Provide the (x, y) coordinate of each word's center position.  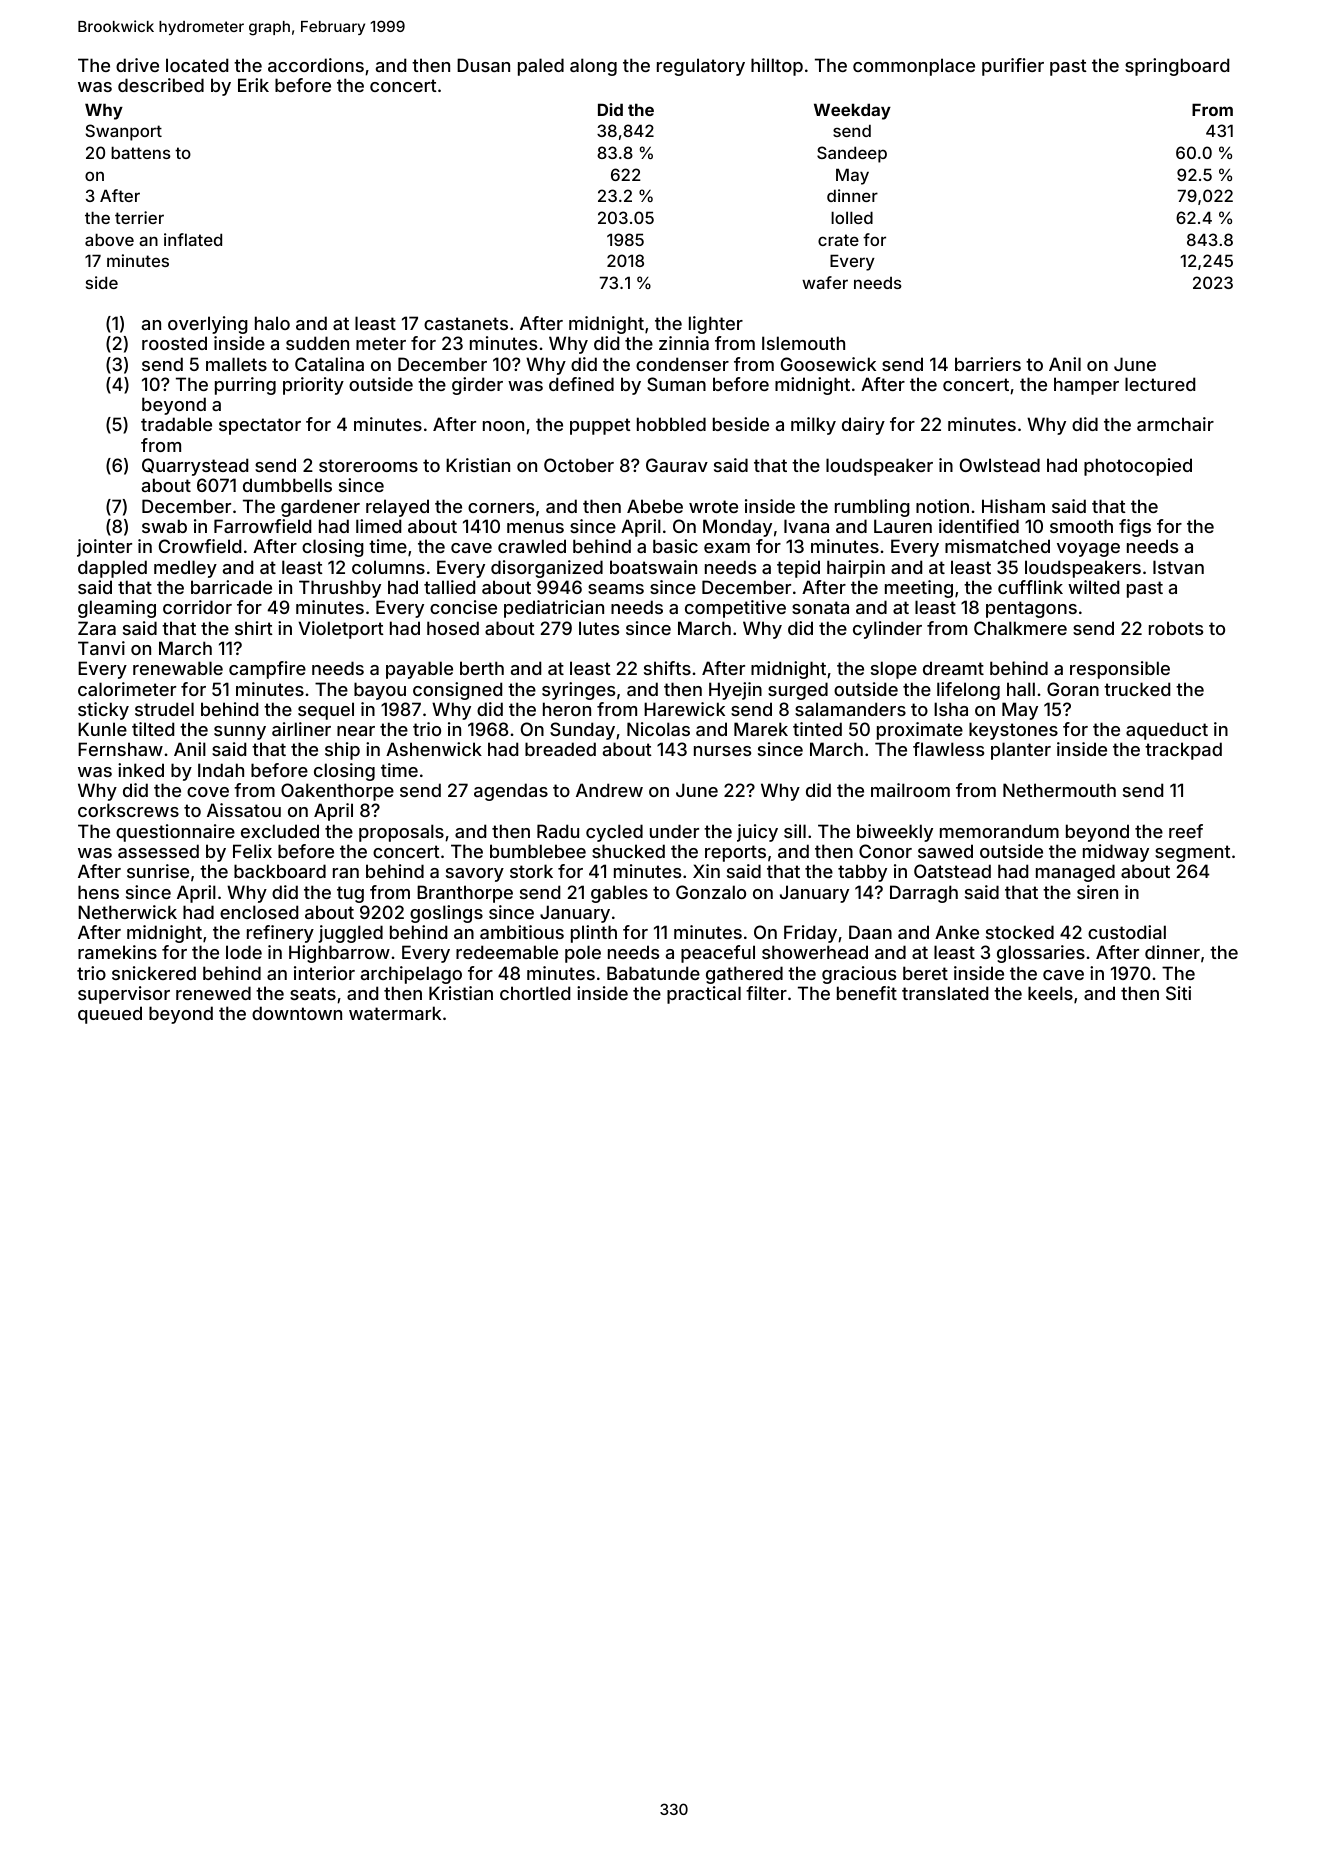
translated (945, 993)
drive (137, 65)
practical (704, 995)
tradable (176, 424)
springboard (1177, 67)
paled (541, 67)
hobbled (671, 424)
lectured (1160, 384)
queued (110, 1015)
